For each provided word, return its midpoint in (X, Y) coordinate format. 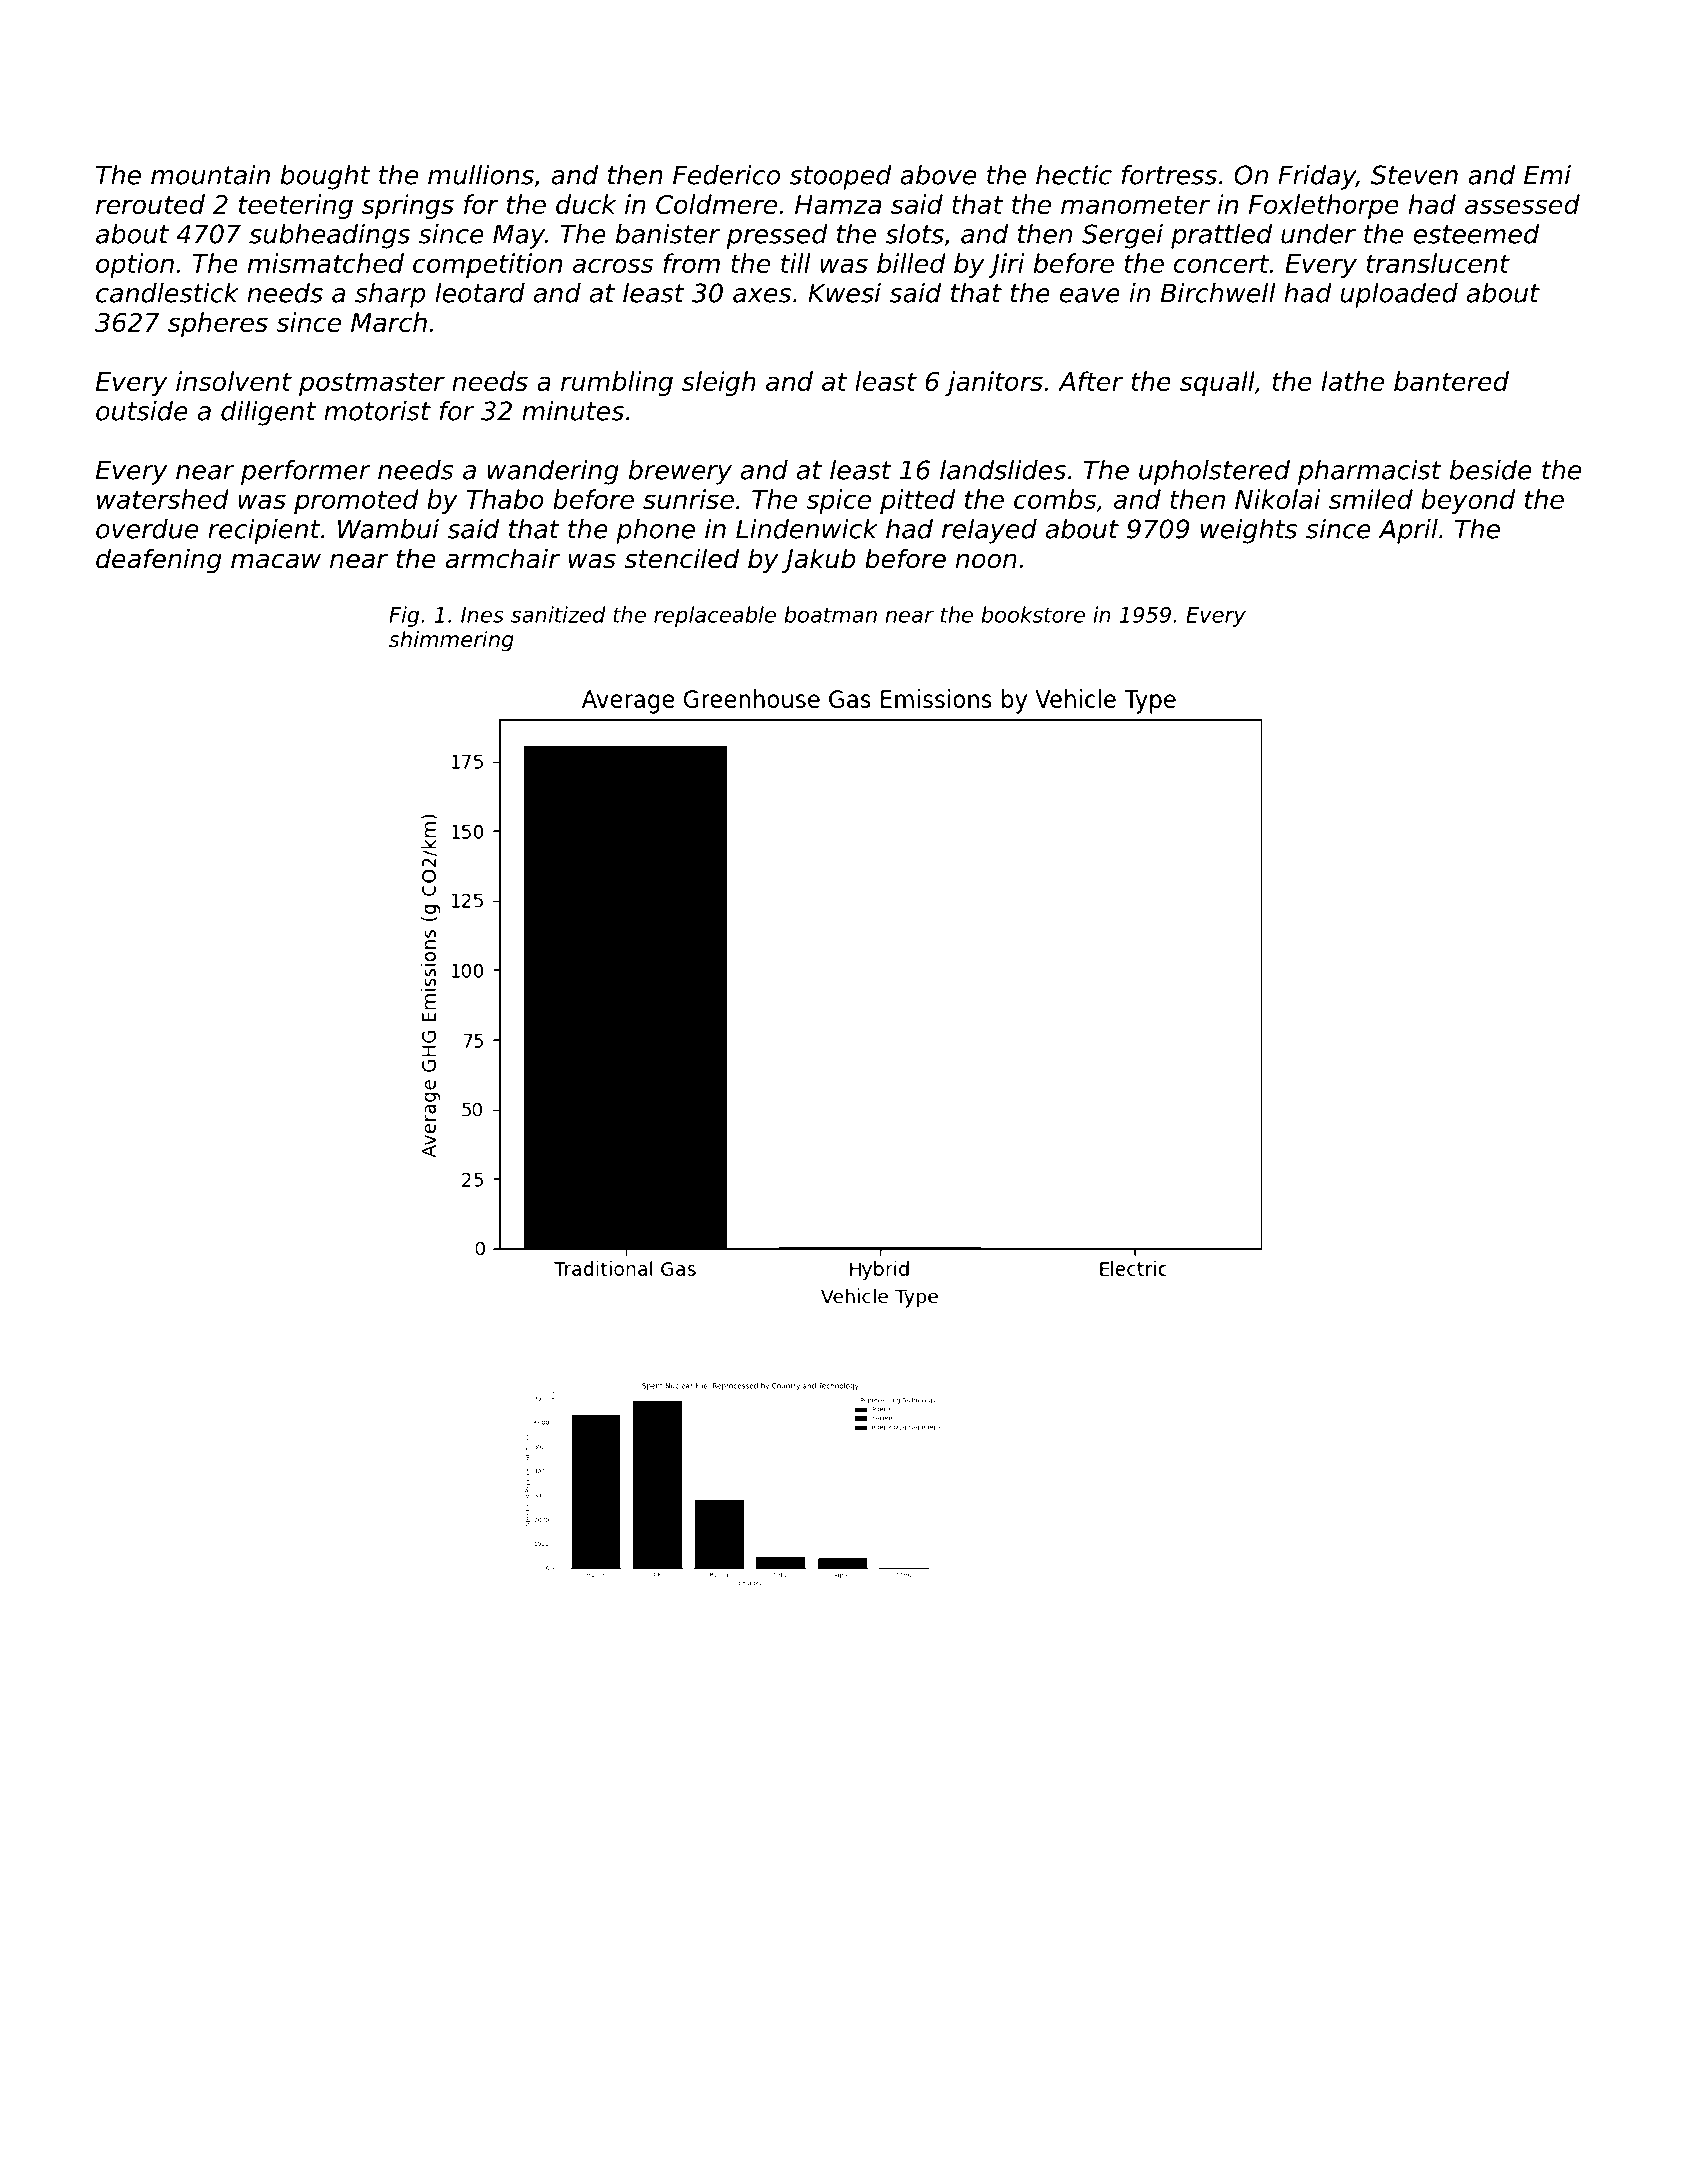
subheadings (329, 236)
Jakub (818, 560)
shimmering (451, 641)
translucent (1438, 263)
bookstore (1033, 614)
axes (762, 295)
